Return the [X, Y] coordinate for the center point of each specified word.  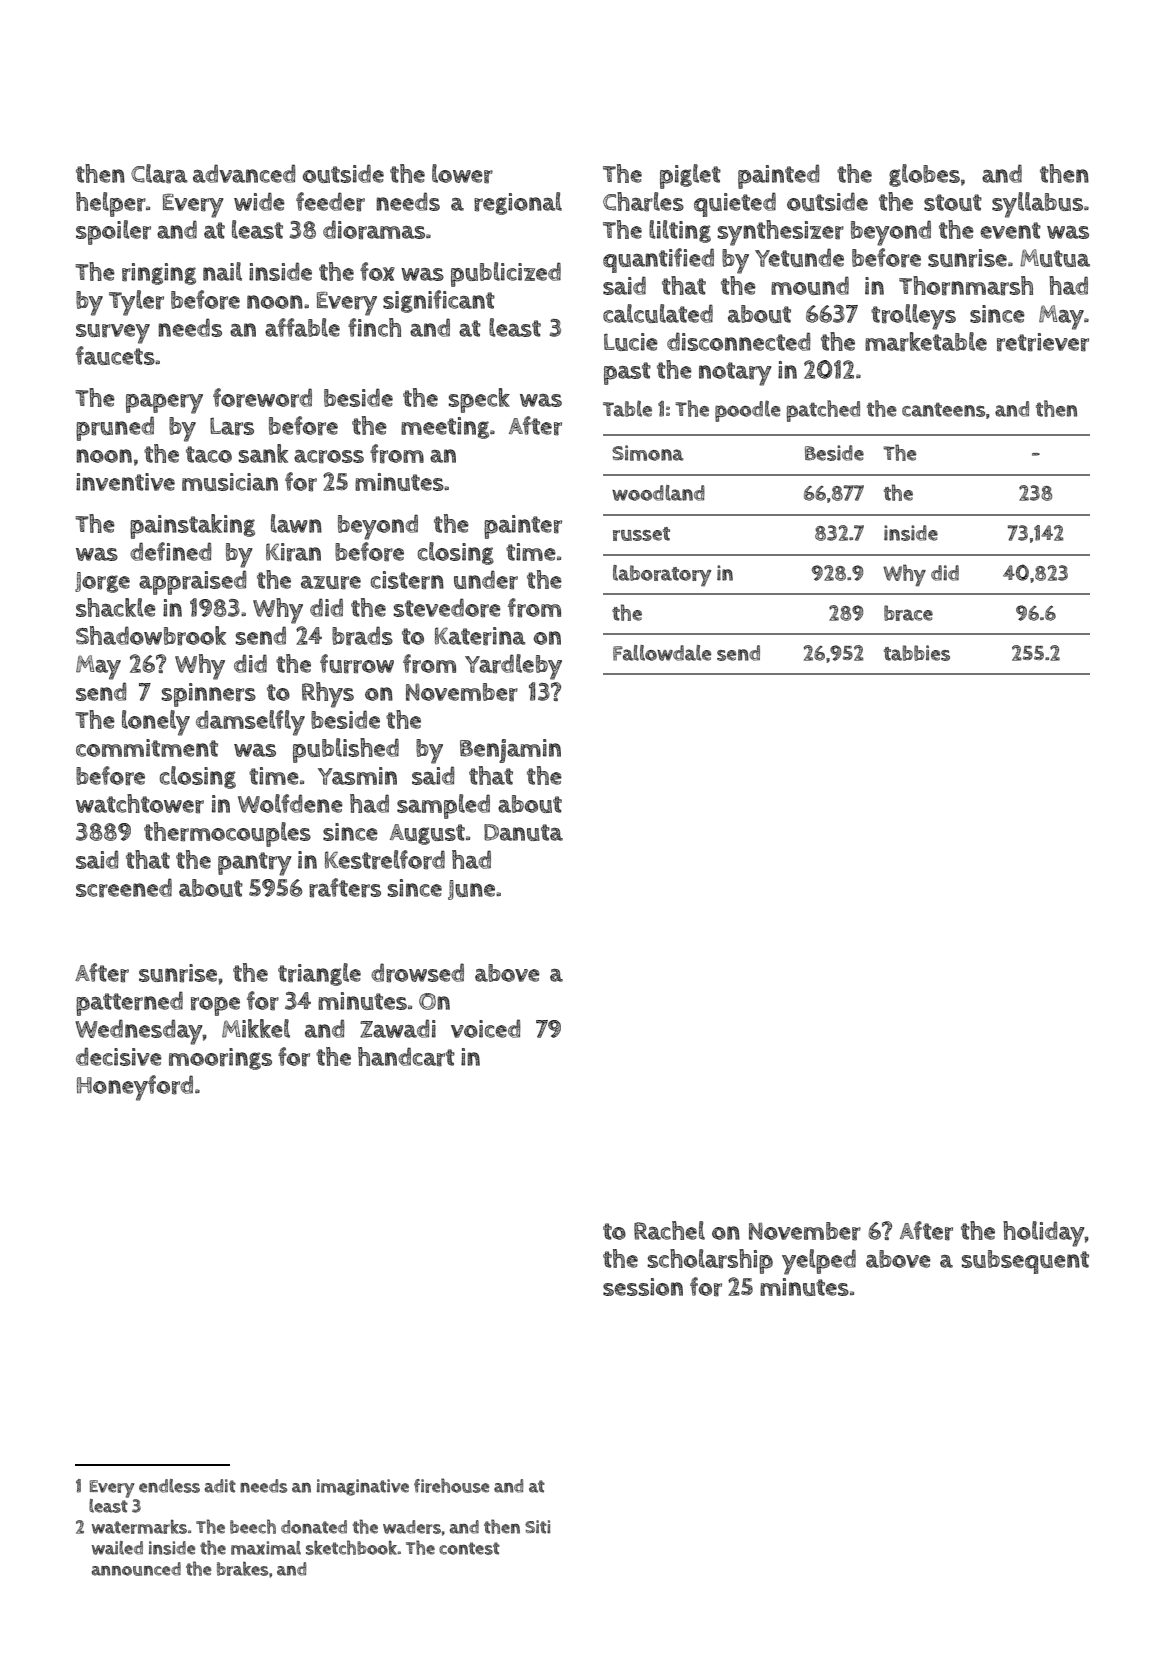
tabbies [917, 653]
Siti [537, 1527]
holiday [1044, 1234]
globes [924, 175]
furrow [357, 664]
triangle [319, 974]
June [471, 890]
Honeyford [135, 1088]
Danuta [523, 832]
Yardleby [513, 667]
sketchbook [352, 1547]
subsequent [1025, 1262]
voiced [486, 1028]
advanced [244, 173]
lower [462, 174]
